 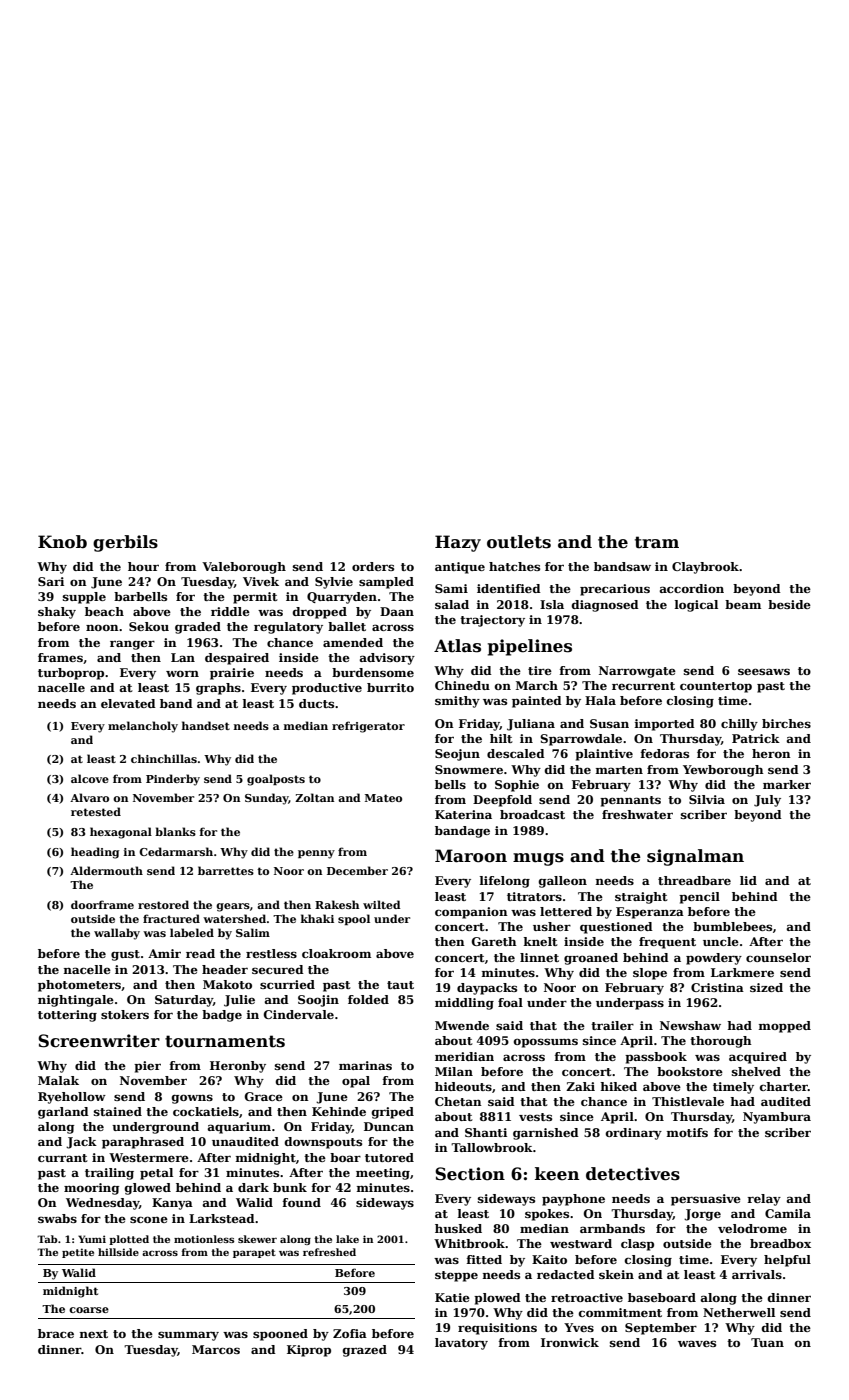 I want to click on grazed, so click(x=365, y=1351).
